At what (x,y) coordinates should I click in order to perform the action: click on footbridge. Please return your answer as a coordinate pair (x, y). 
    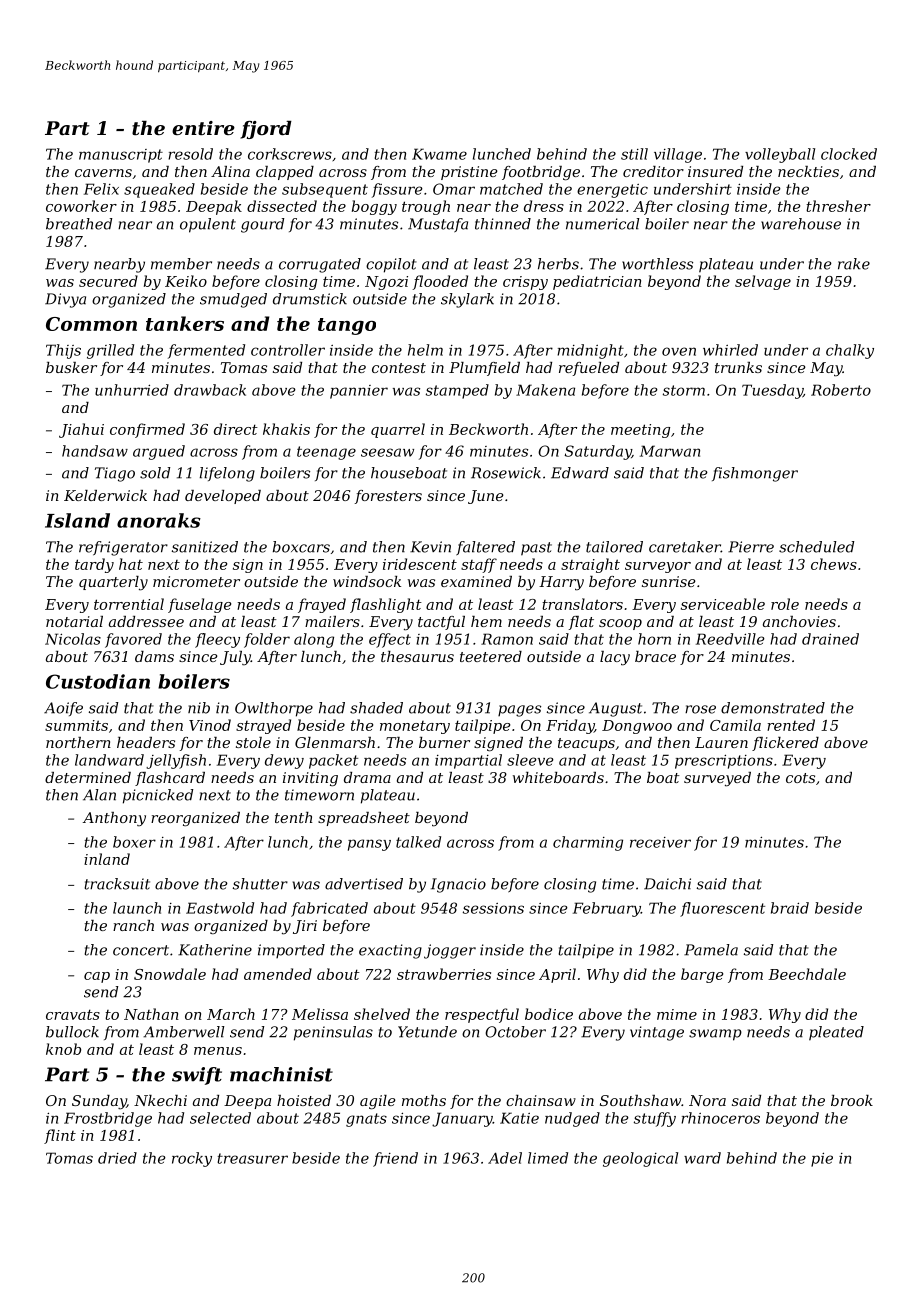
    Looking at the image, I should click on (541, 173).
